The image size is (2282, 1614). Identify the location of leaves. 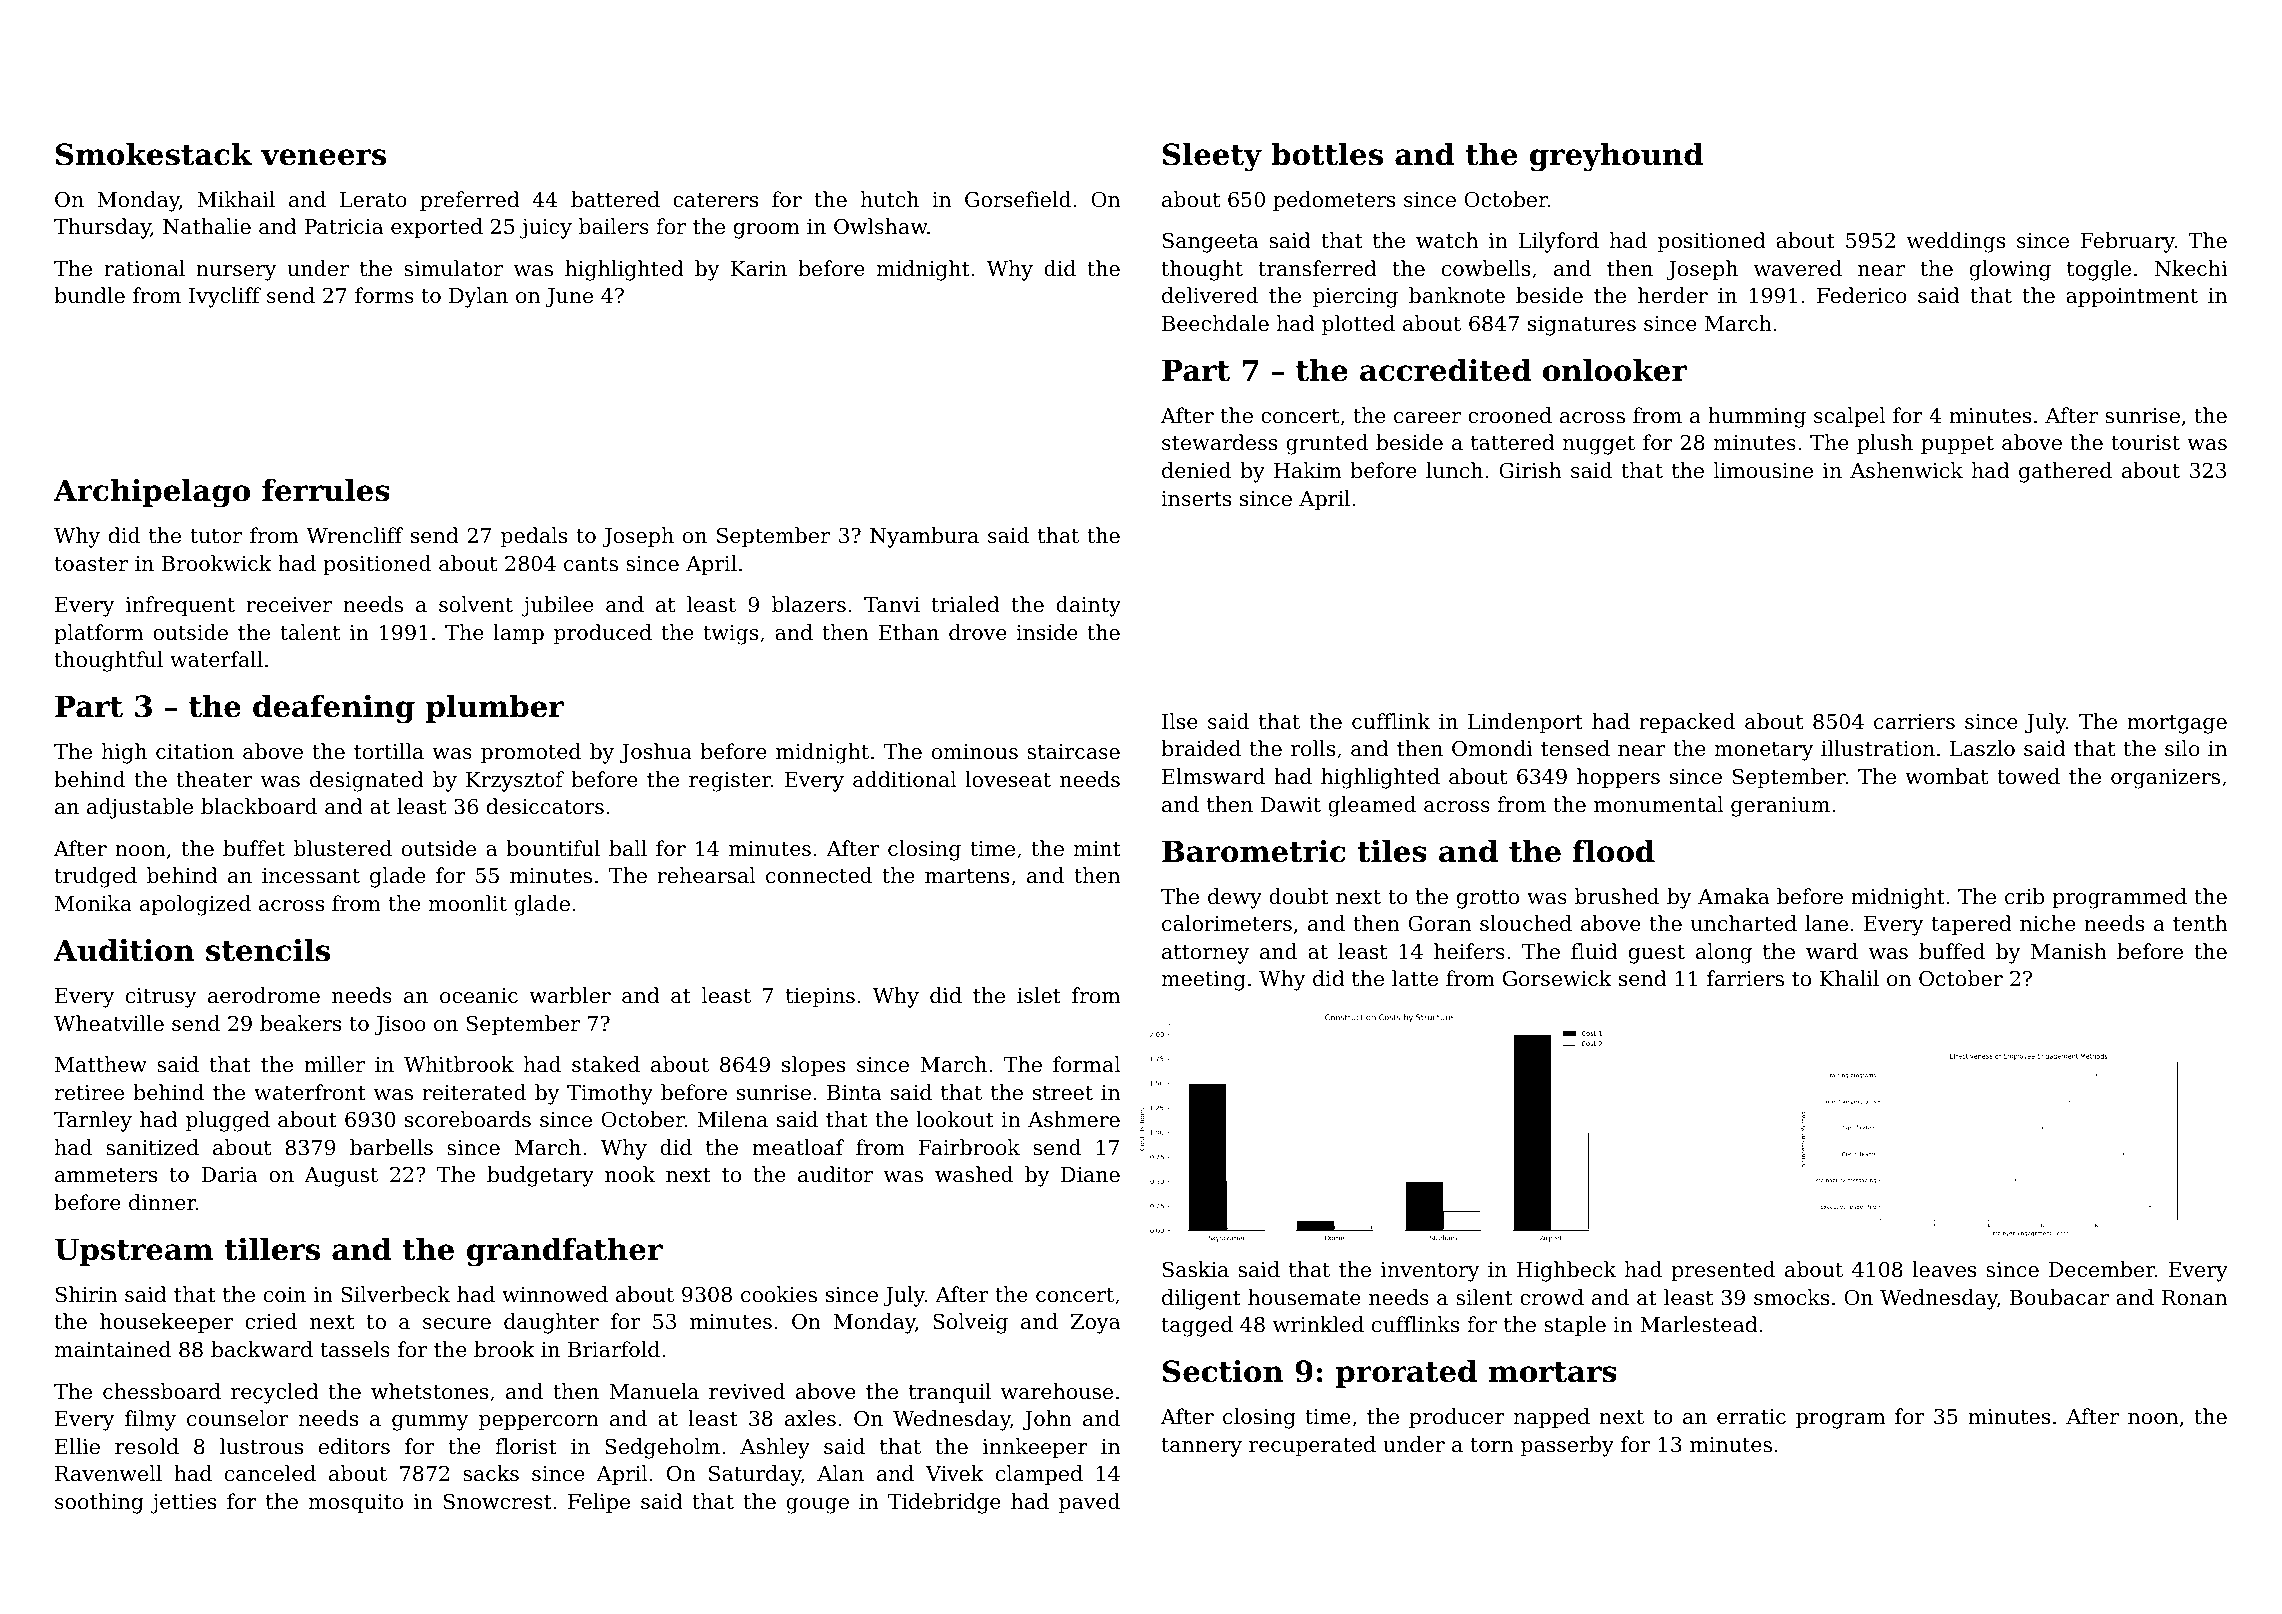
(1944, 1269).
